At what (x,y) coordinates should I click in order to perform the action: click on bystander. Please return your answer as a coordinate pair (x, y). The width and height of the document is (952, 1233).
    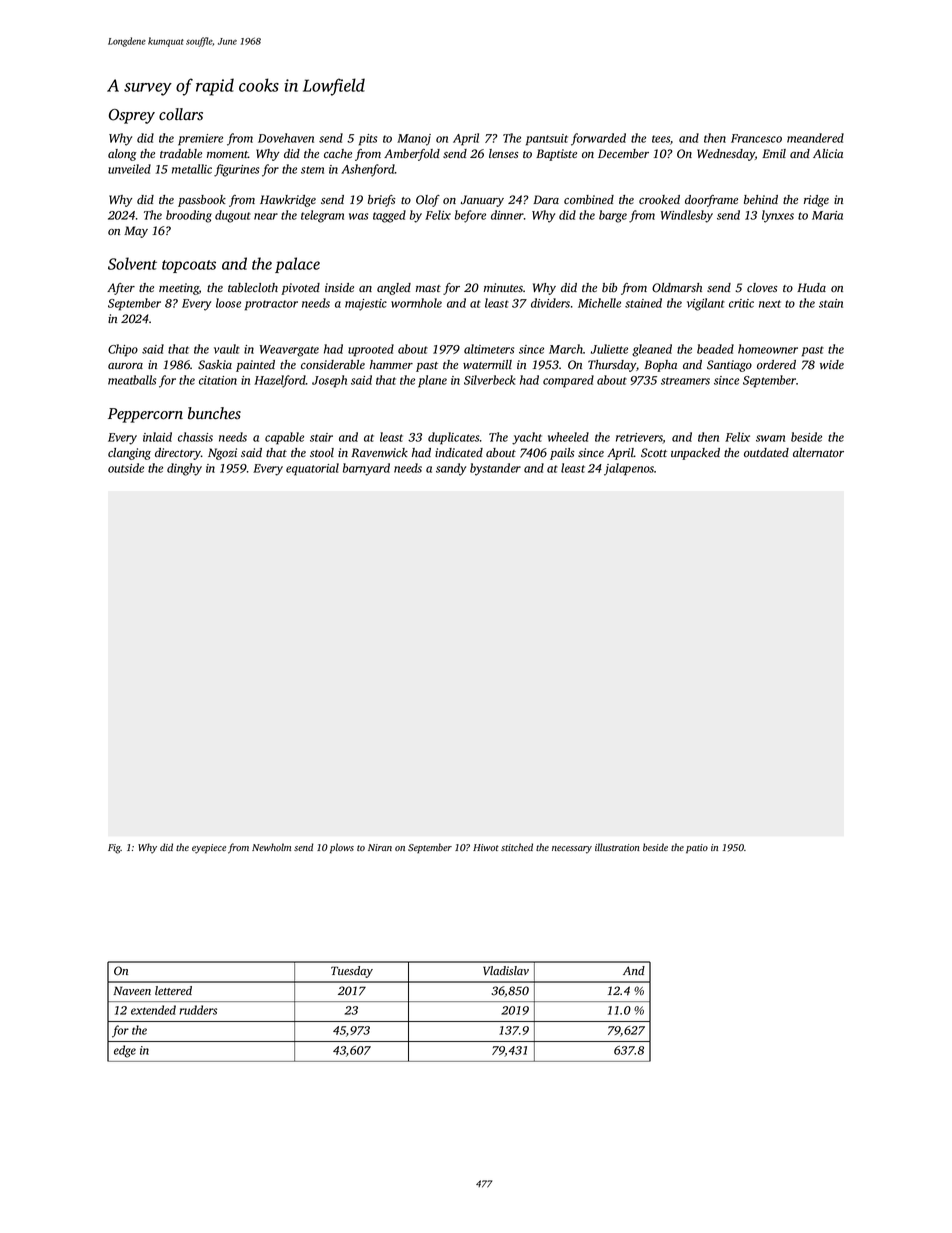
    Looking at the image, I should click on (495, 469).
